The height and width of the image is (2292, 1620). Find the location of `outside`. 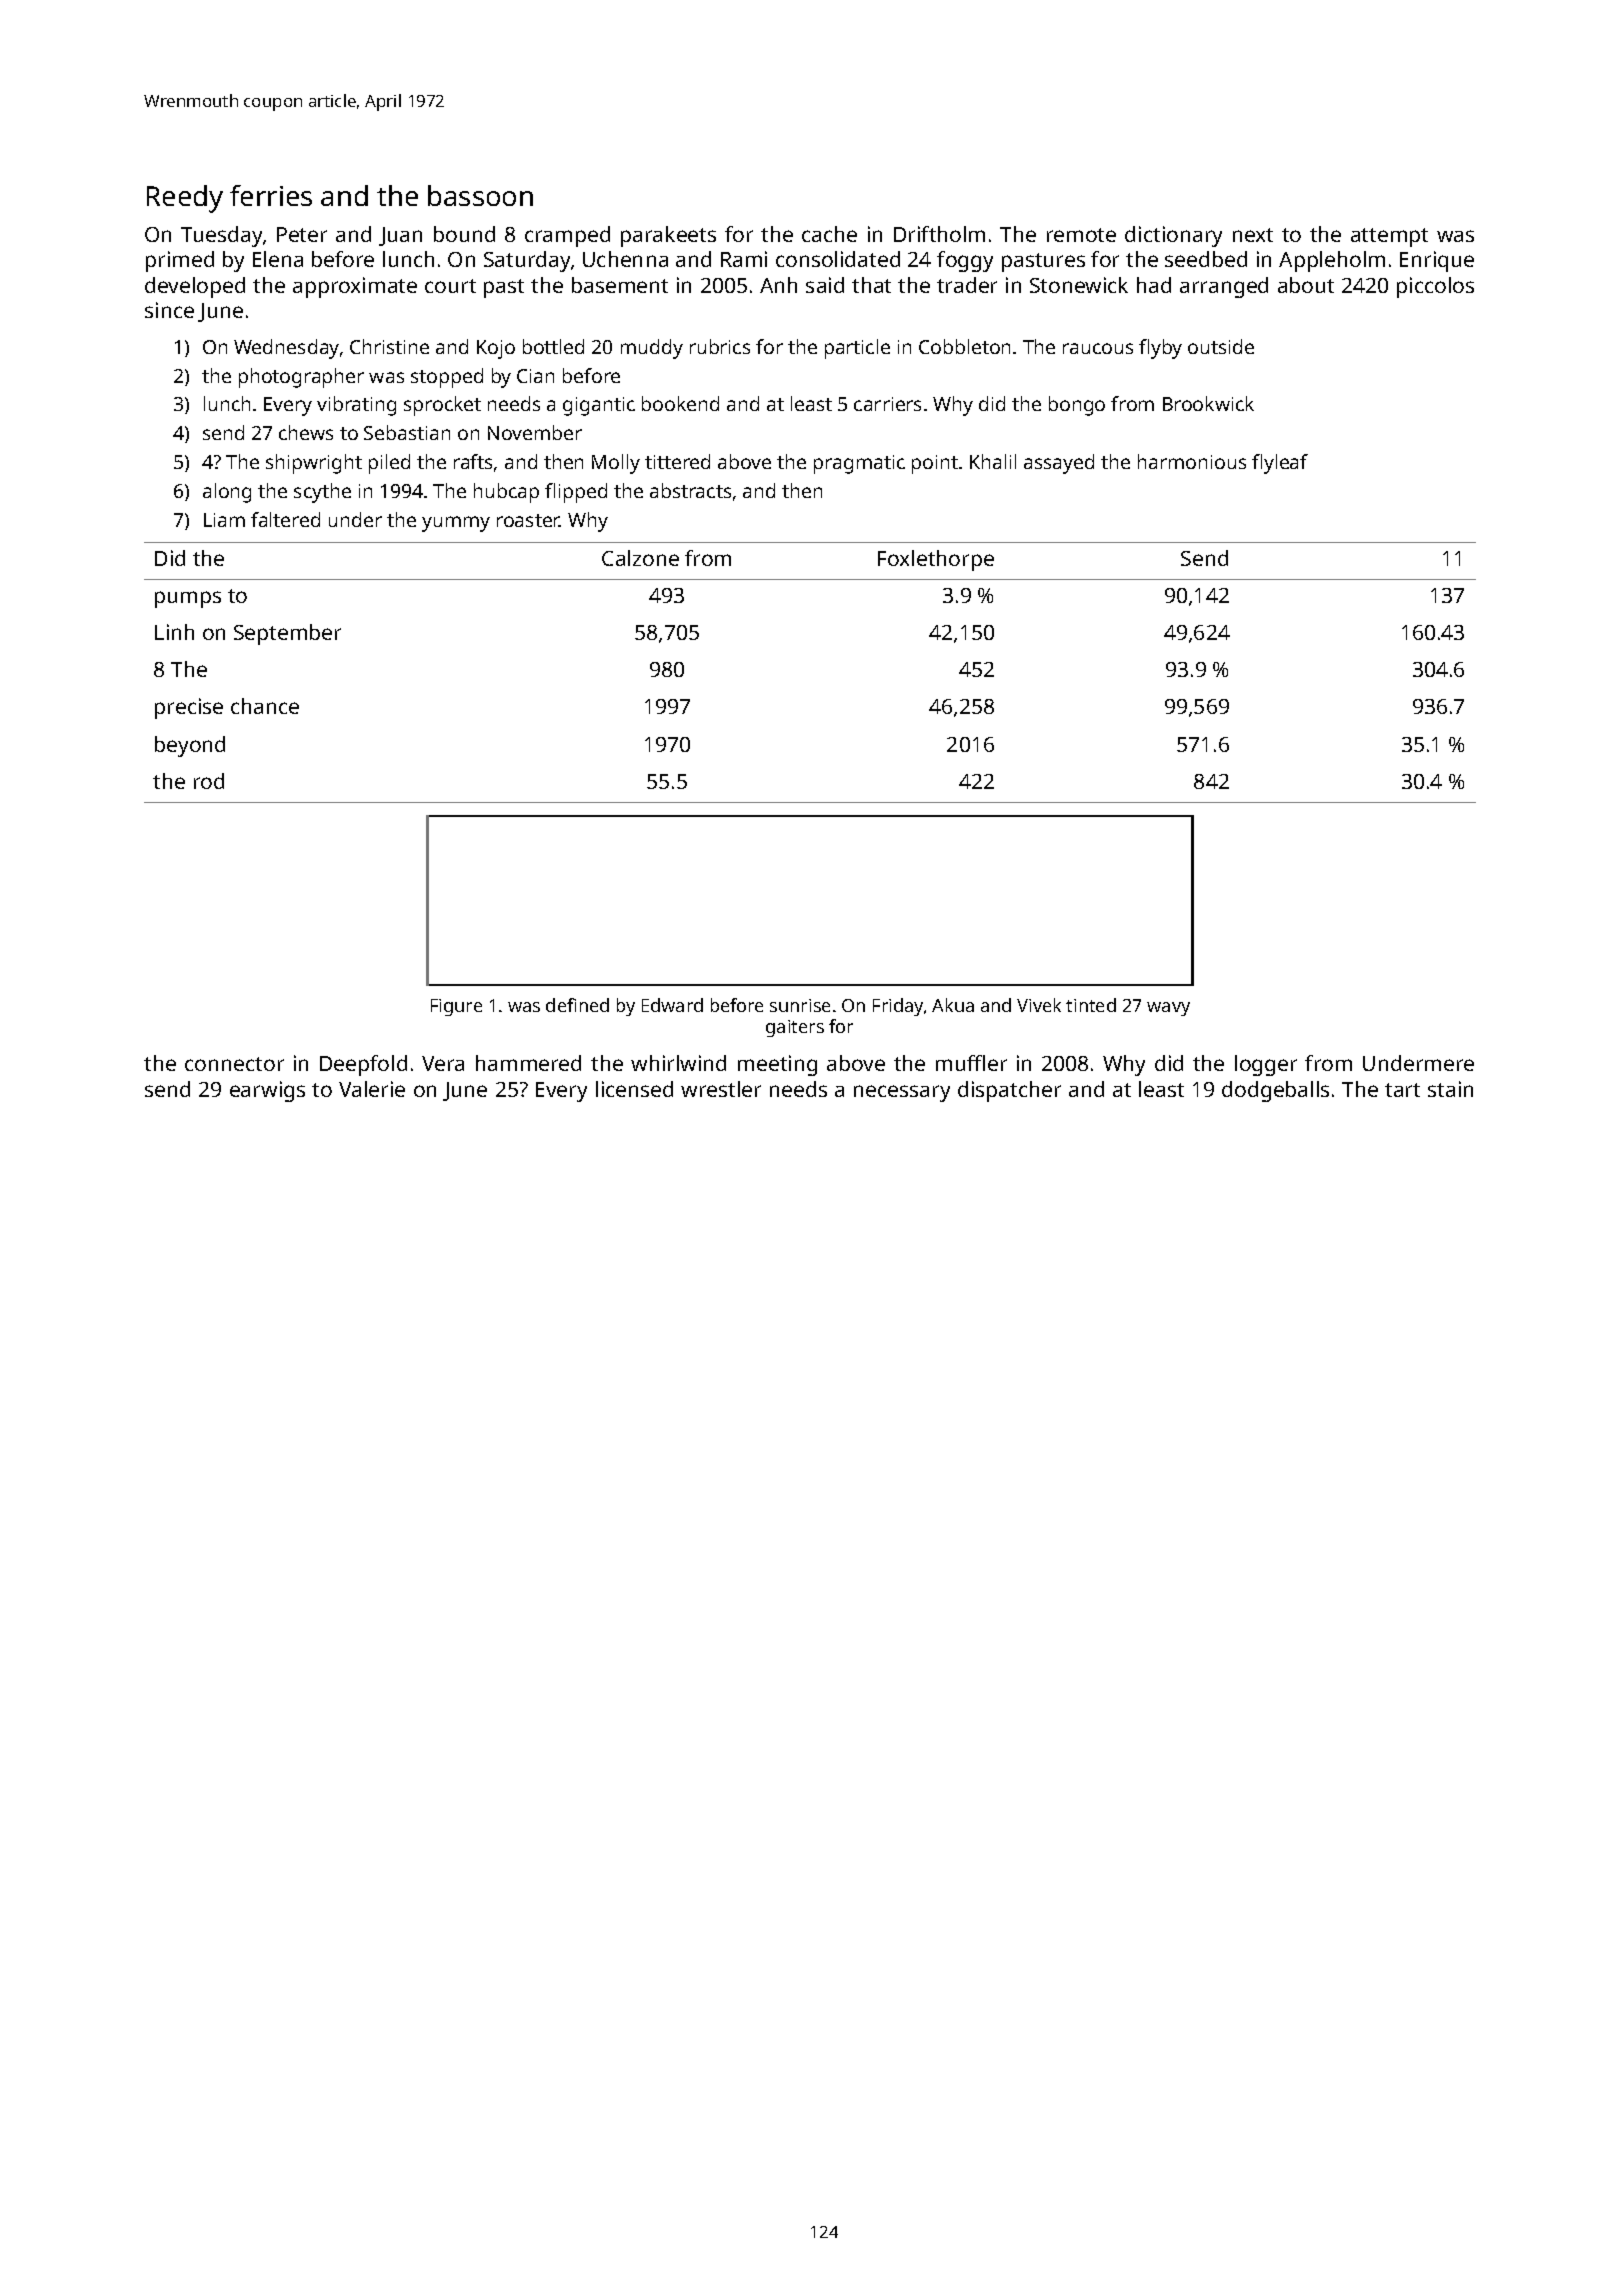

outside is located at coordinates (1221, 346).
